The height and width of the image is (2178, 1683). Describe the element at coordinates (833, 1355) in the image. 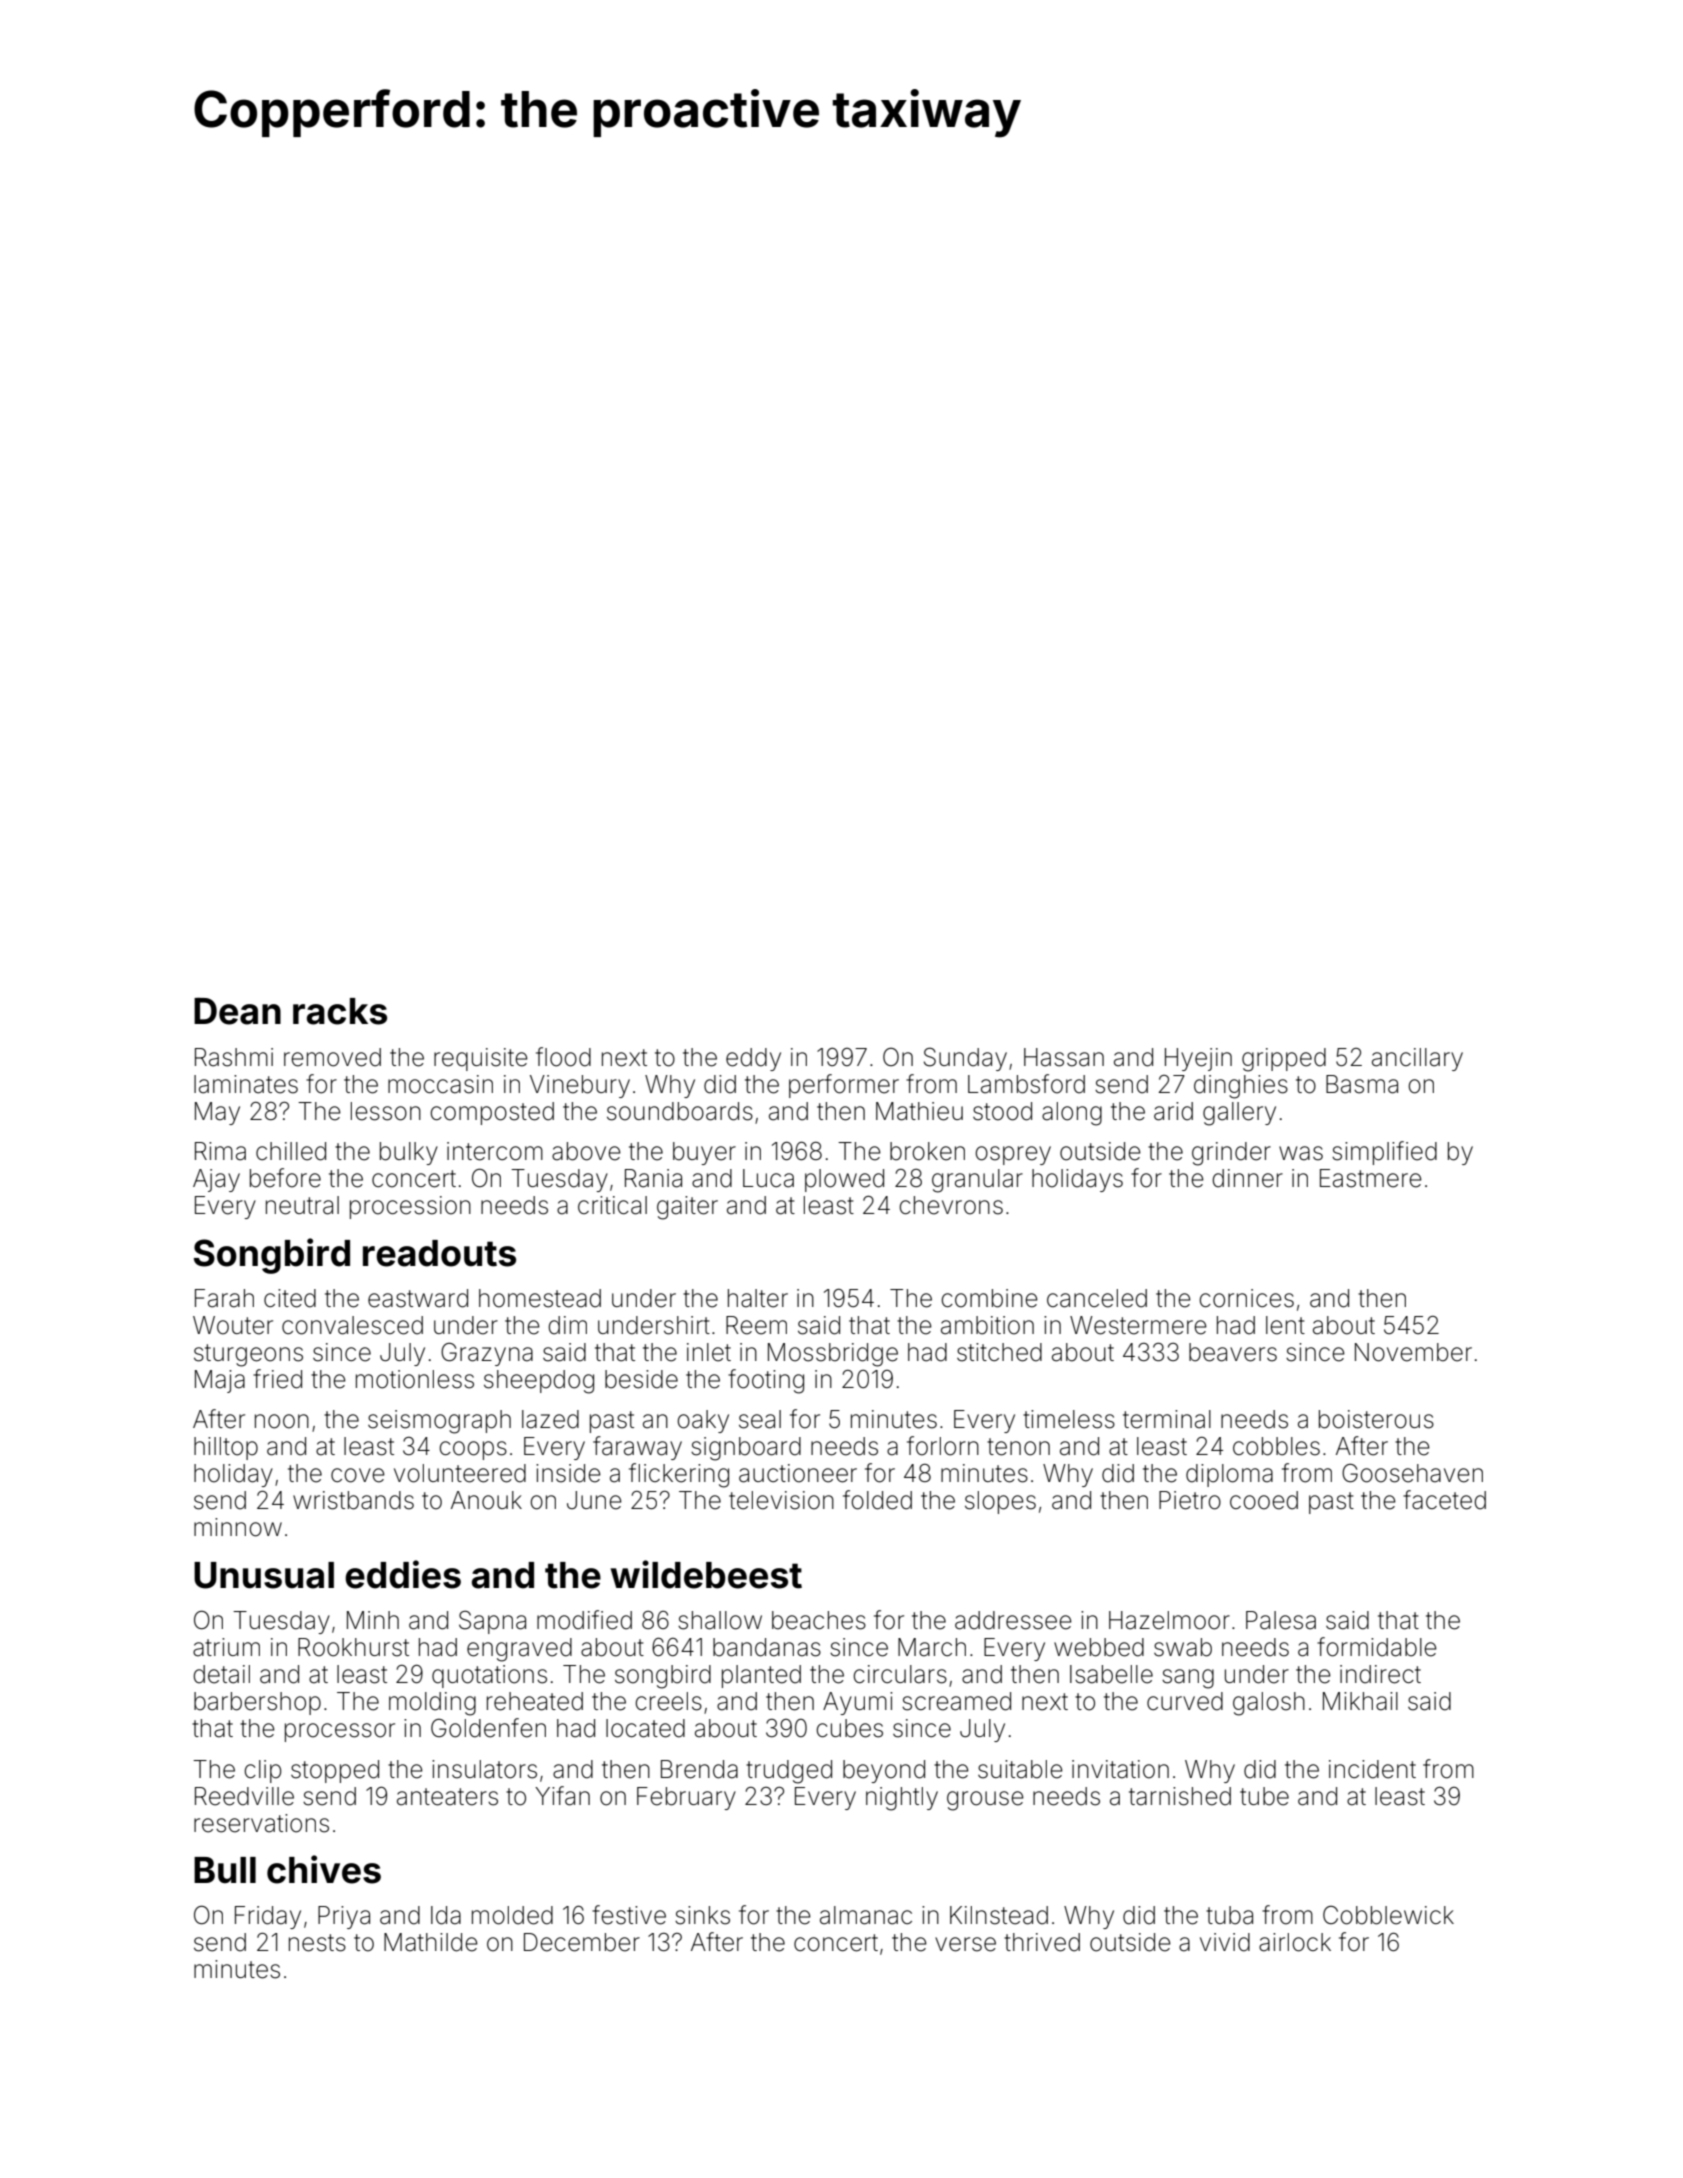

I see `Mossbridge` at that location.
